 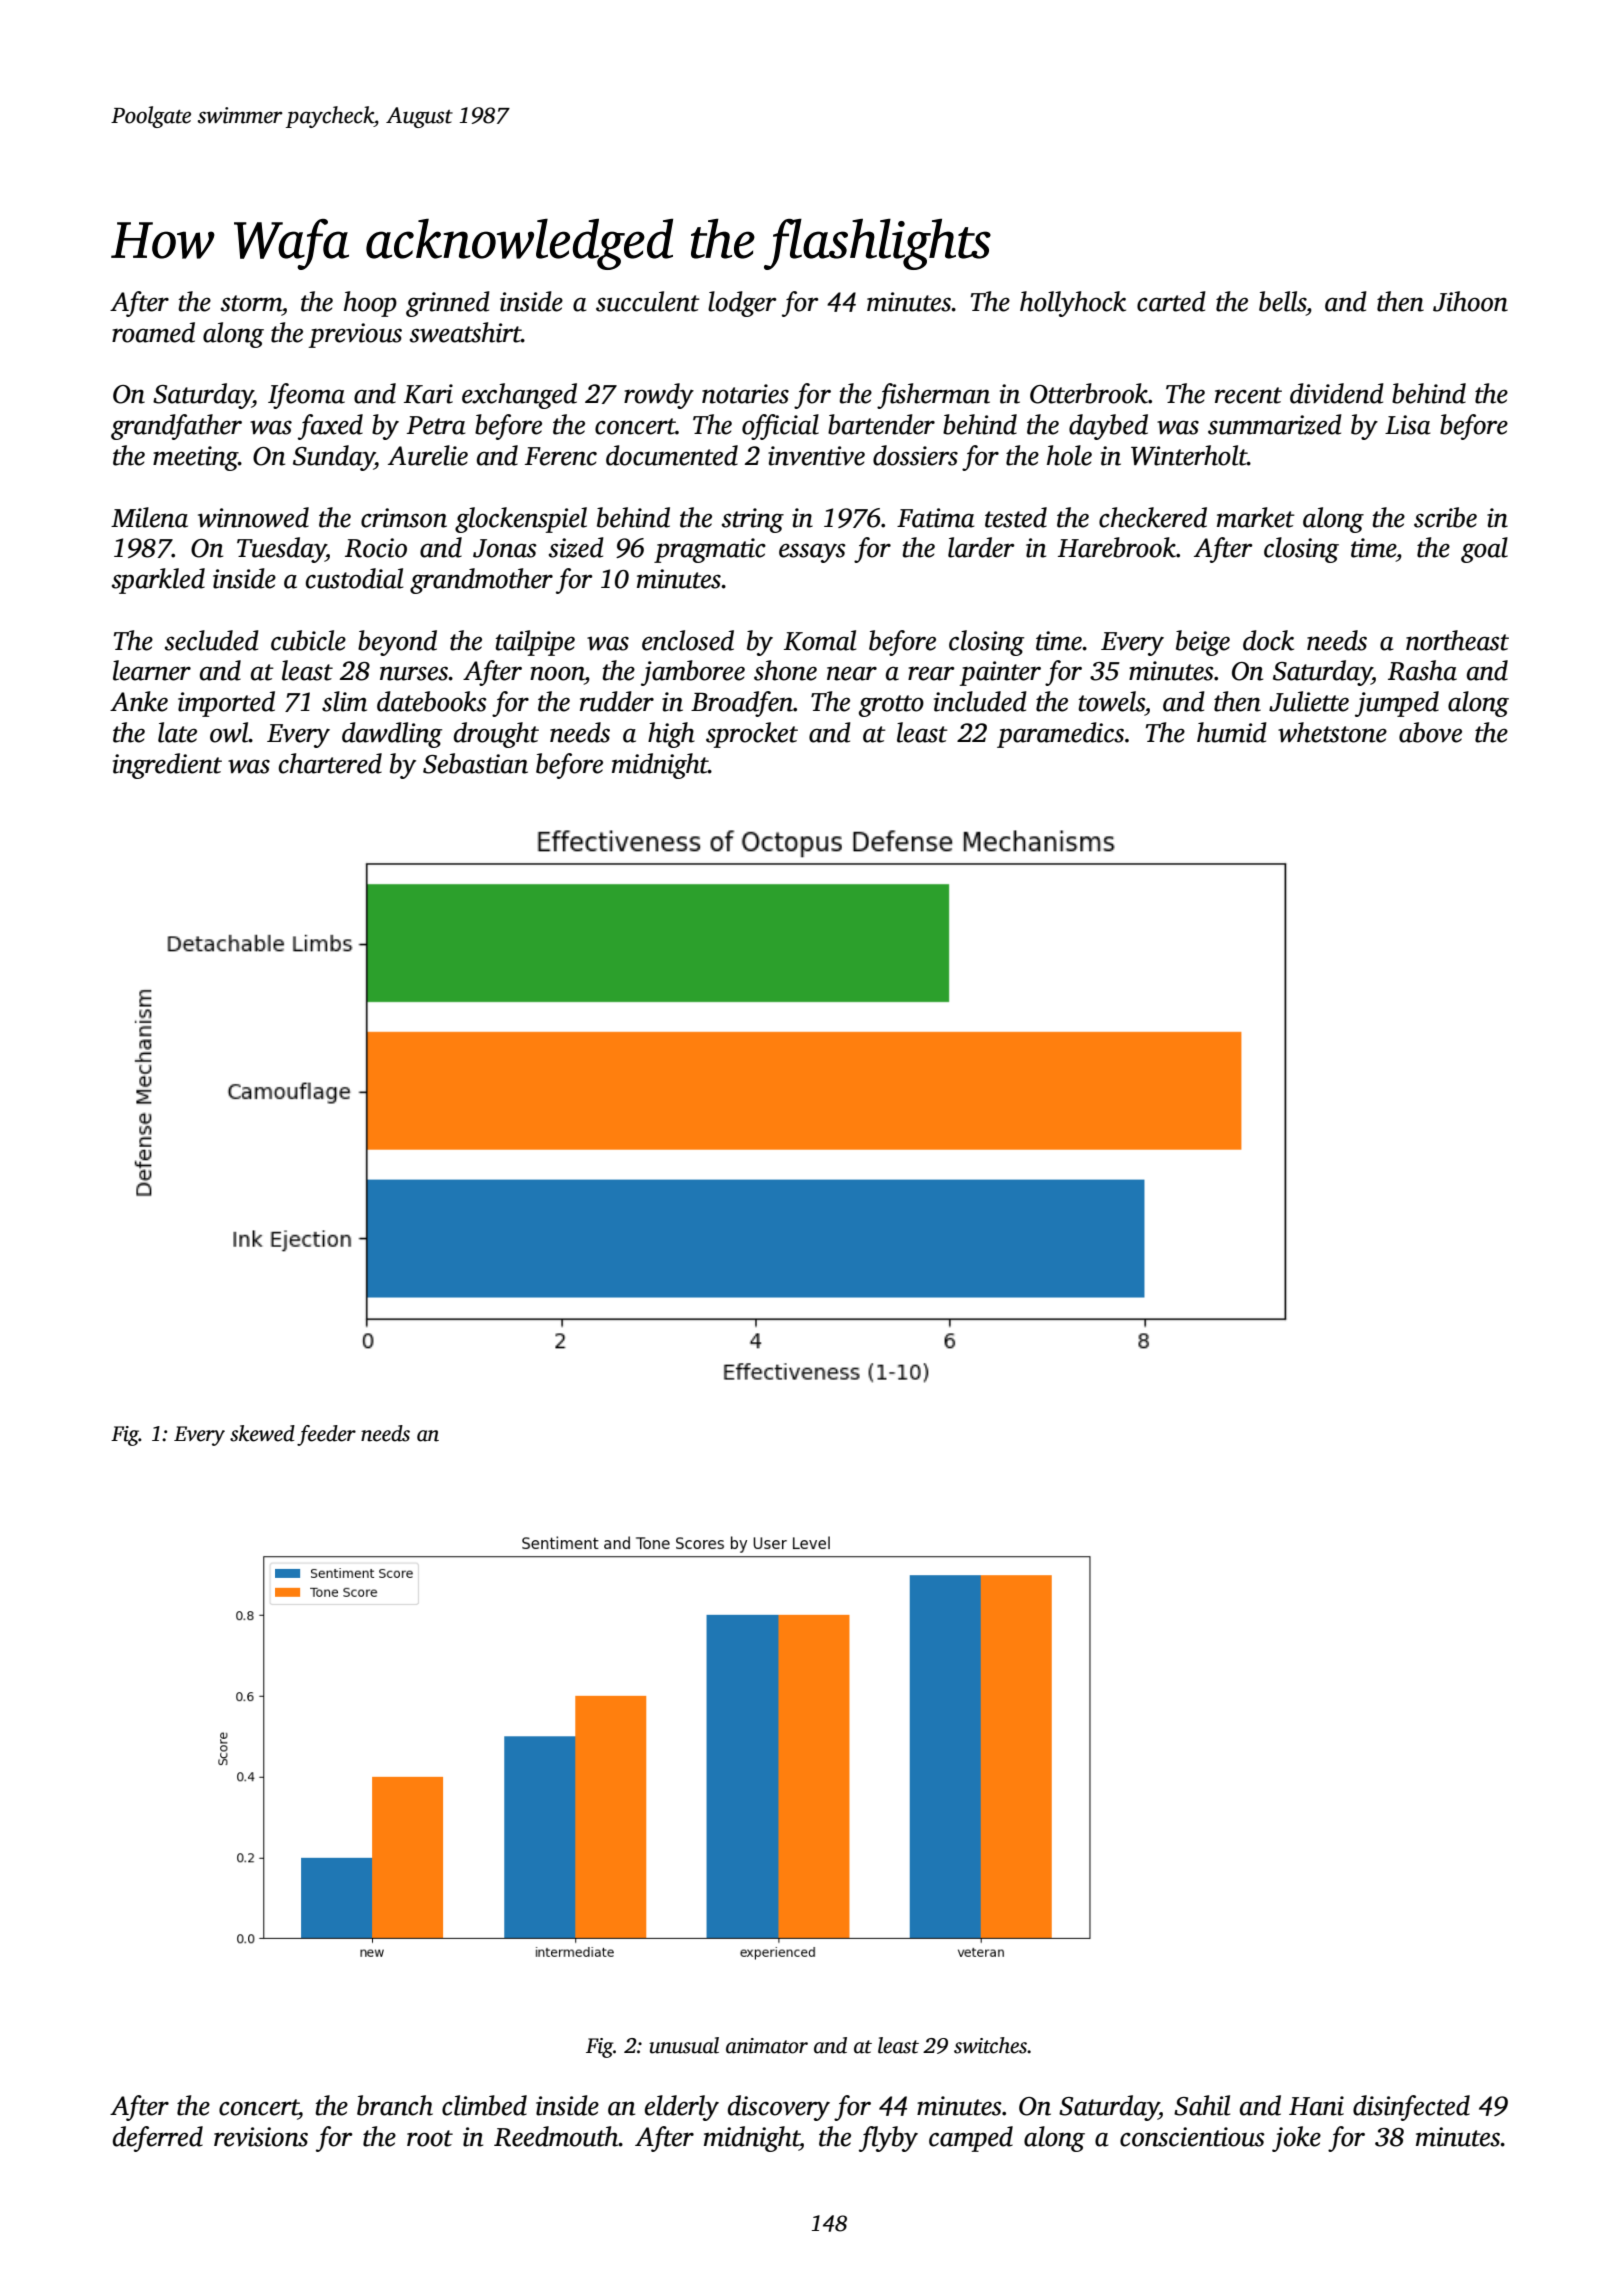 What do you see at coordinates (1108, 427) in the page?
I see `daybed` at bounding box center [1108, 427].
